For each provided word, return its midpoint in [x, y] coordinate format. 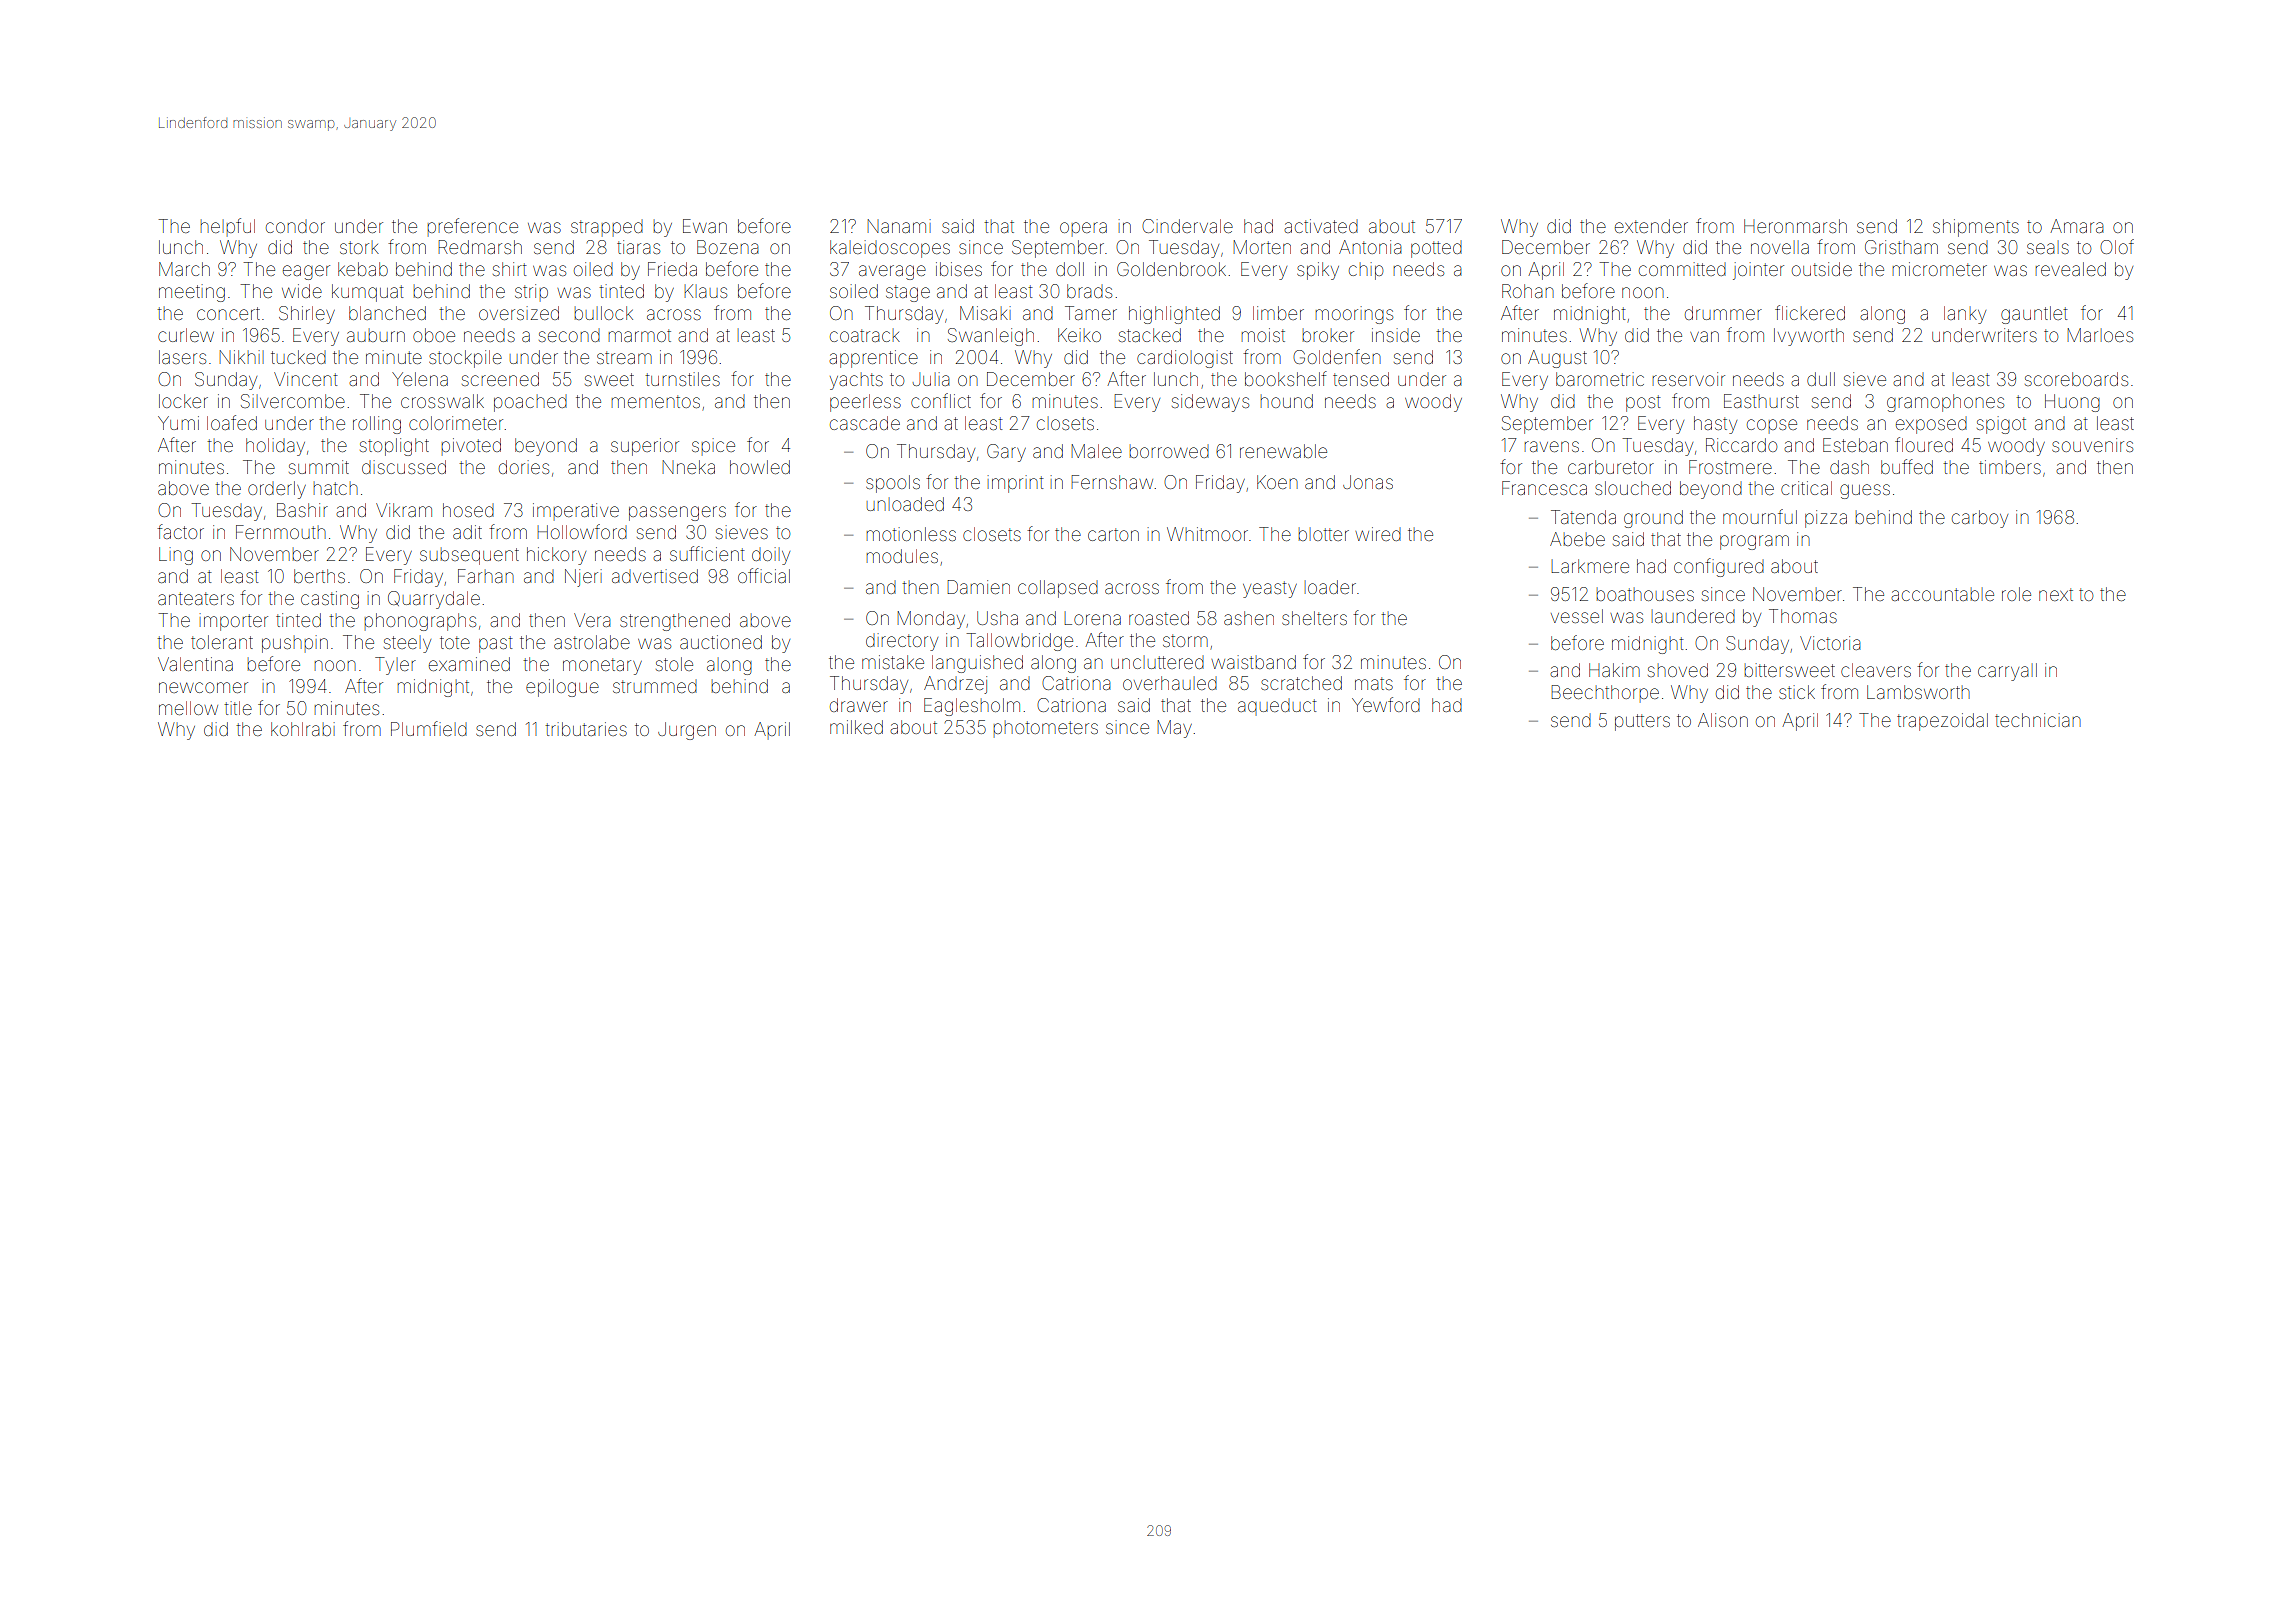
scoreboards [2076, 379]
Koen [1277, 482]
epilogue [562, 688]
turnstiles [682, 379]
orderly [277, 490]
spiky [1318, 271]
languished [977, 664]
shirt [509, 269]
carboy [1980, 519]
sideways [1210, 403]
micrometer [1940, 269]
